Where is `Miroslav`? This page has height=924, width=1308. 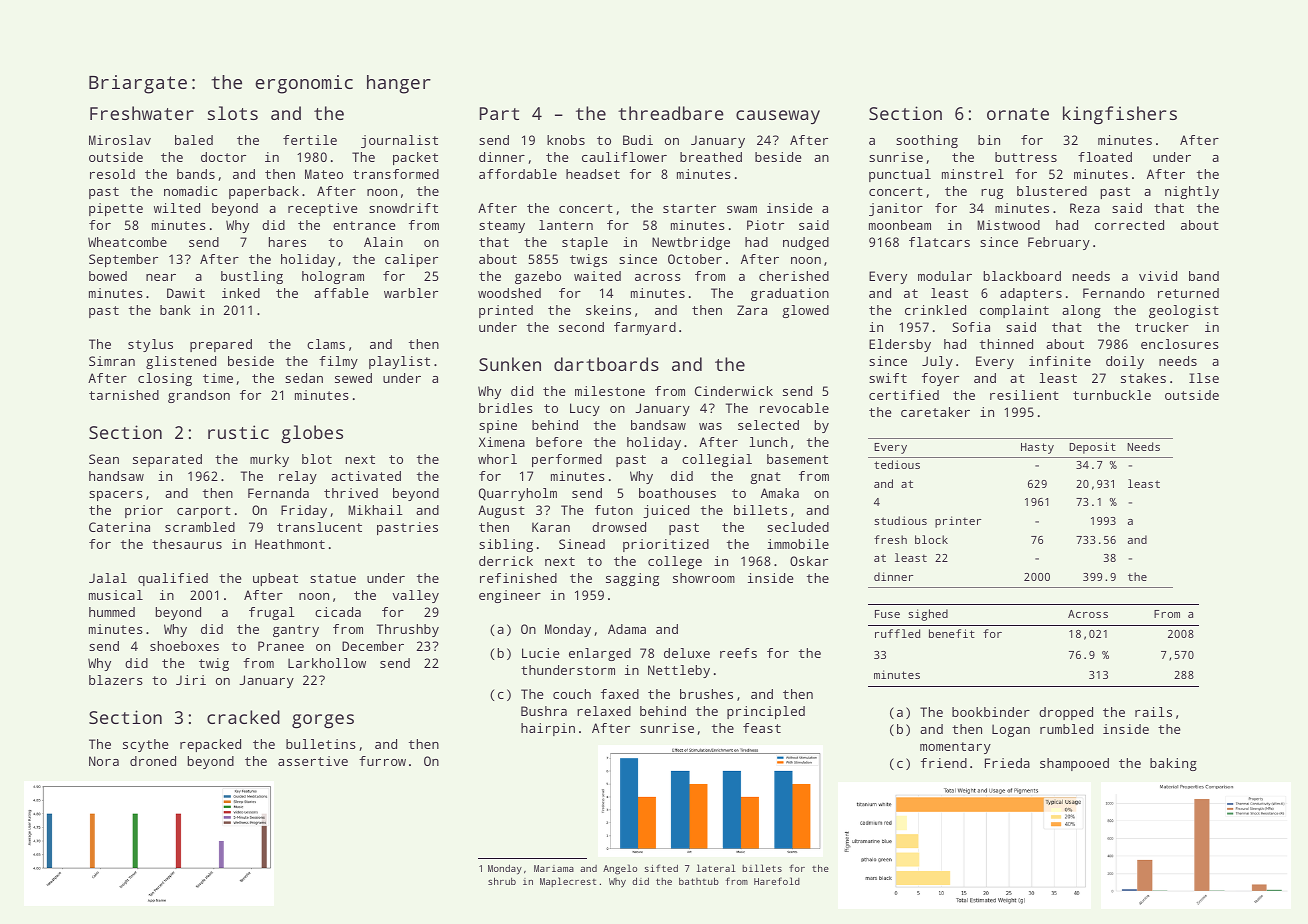
Miroslav is located at coordinates (120, 140).
